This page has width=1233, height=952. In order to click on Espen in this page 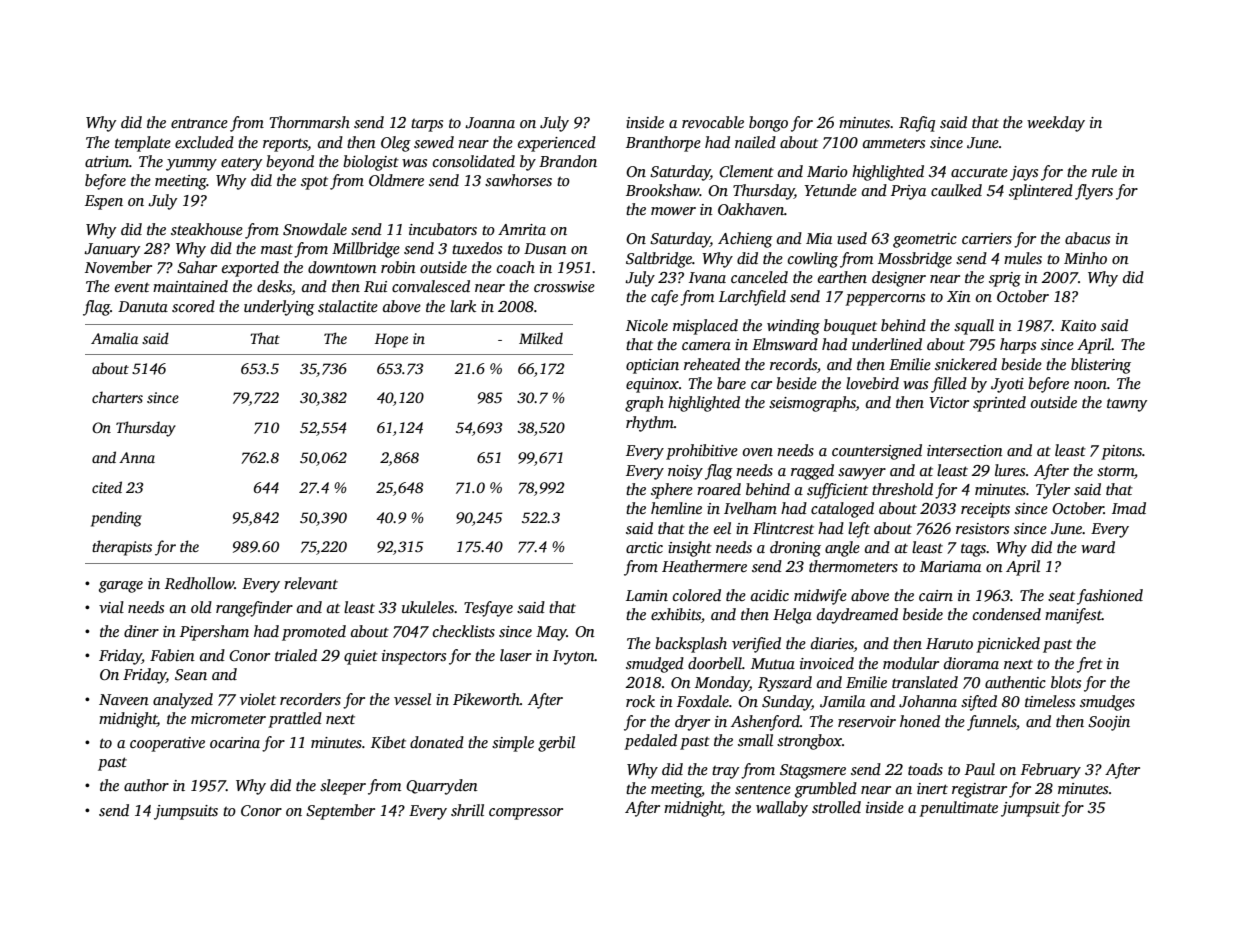, I will do `click(104, 202)`.
